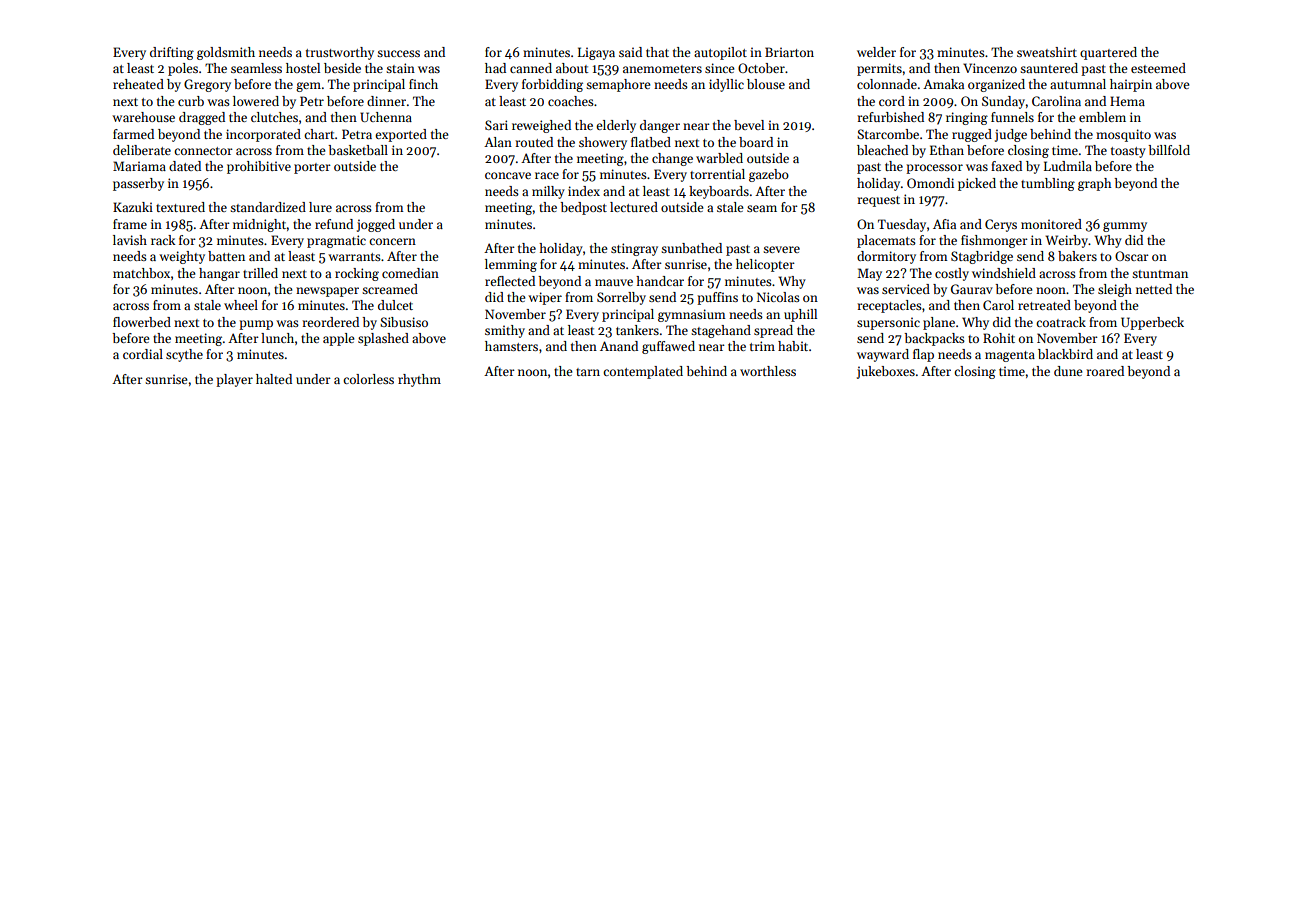 The image size is (1308, 924). What do you see at coordinates (618, 85) in the image?
I see `semaphore` at bounding box center [618, 85].
